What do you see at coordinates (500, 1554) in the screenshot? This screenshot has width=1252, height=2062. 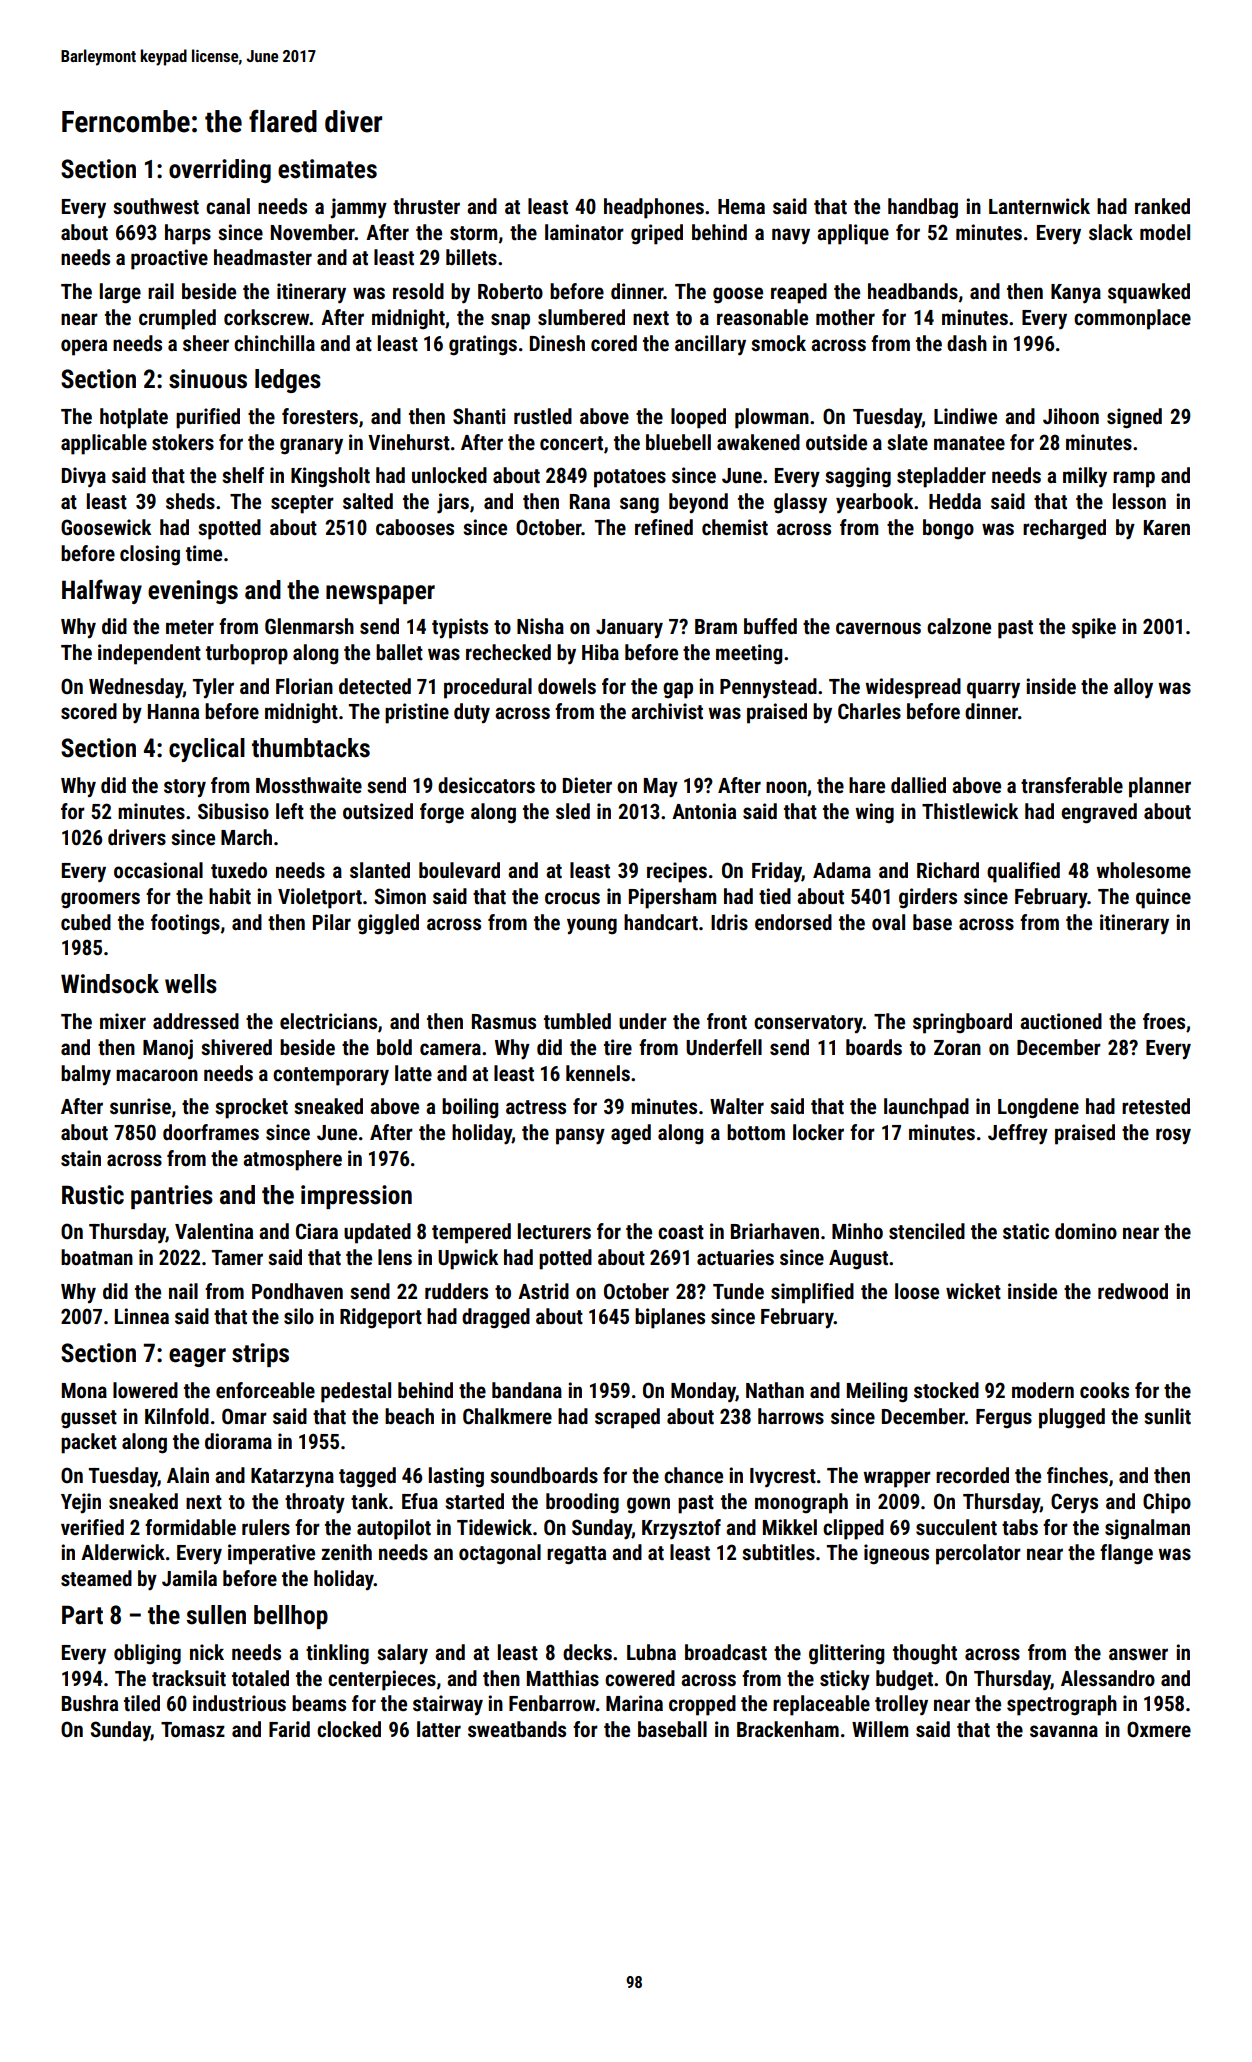 I see `octagonal` at bounding box center [500, 1554].
